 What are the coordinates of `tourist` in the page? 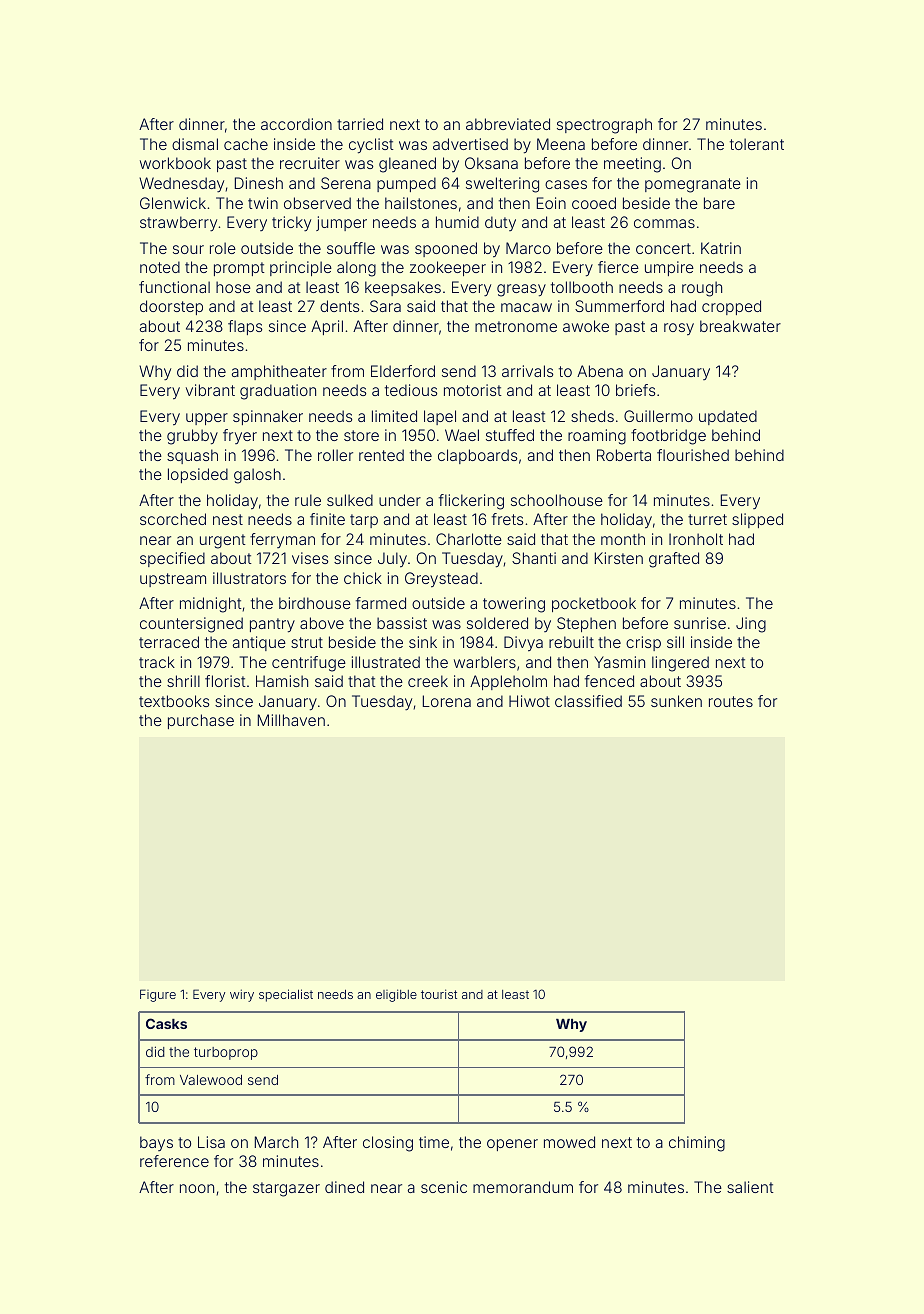 It's located at (439, 994).
